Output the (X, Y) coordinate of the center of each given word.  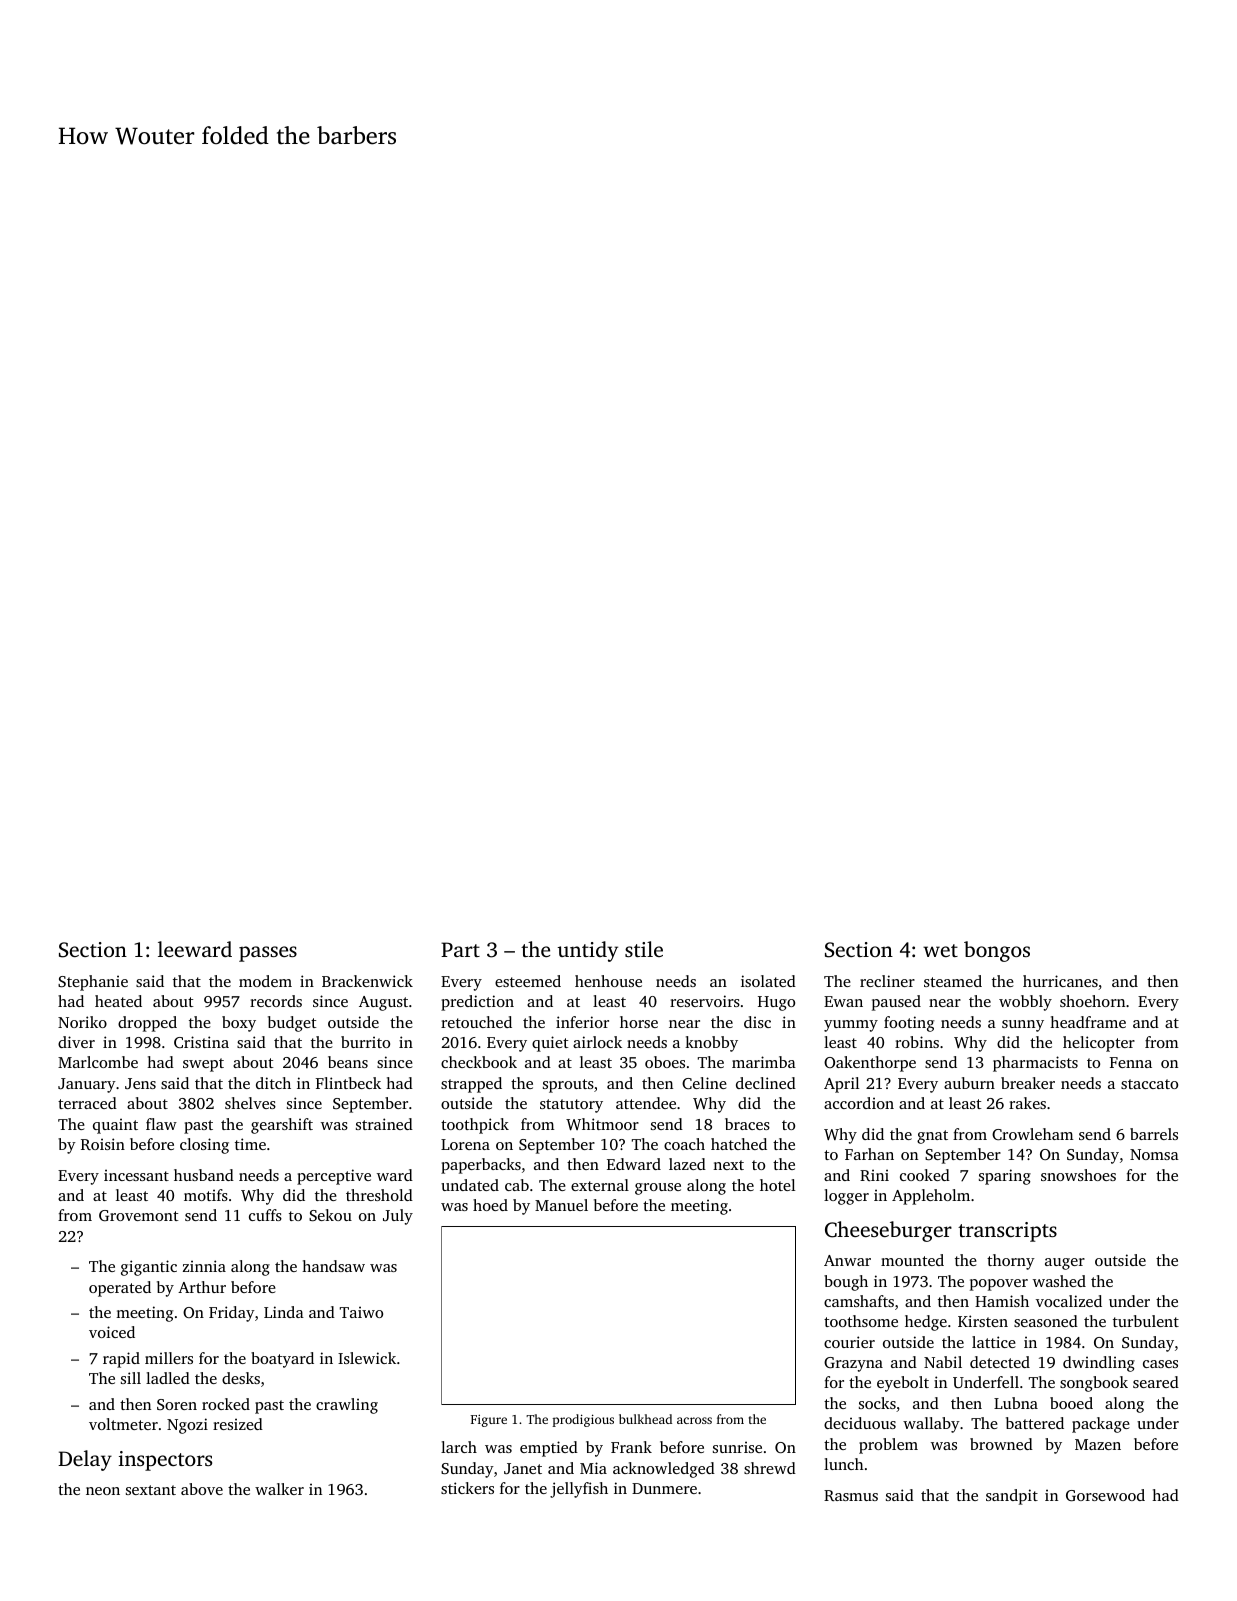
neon (103, 1491)
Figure (489, 1420)
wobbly (1025, 1003)
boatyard (282, 1360)
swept (203, 1065)
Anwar (847, 1260)
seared (1156, 1382)
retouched (476, 1022)
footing (909, 1024)
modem (265, 981)
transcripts (1007, 1232)
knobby (711, 1044)
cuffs (265, 1215)
